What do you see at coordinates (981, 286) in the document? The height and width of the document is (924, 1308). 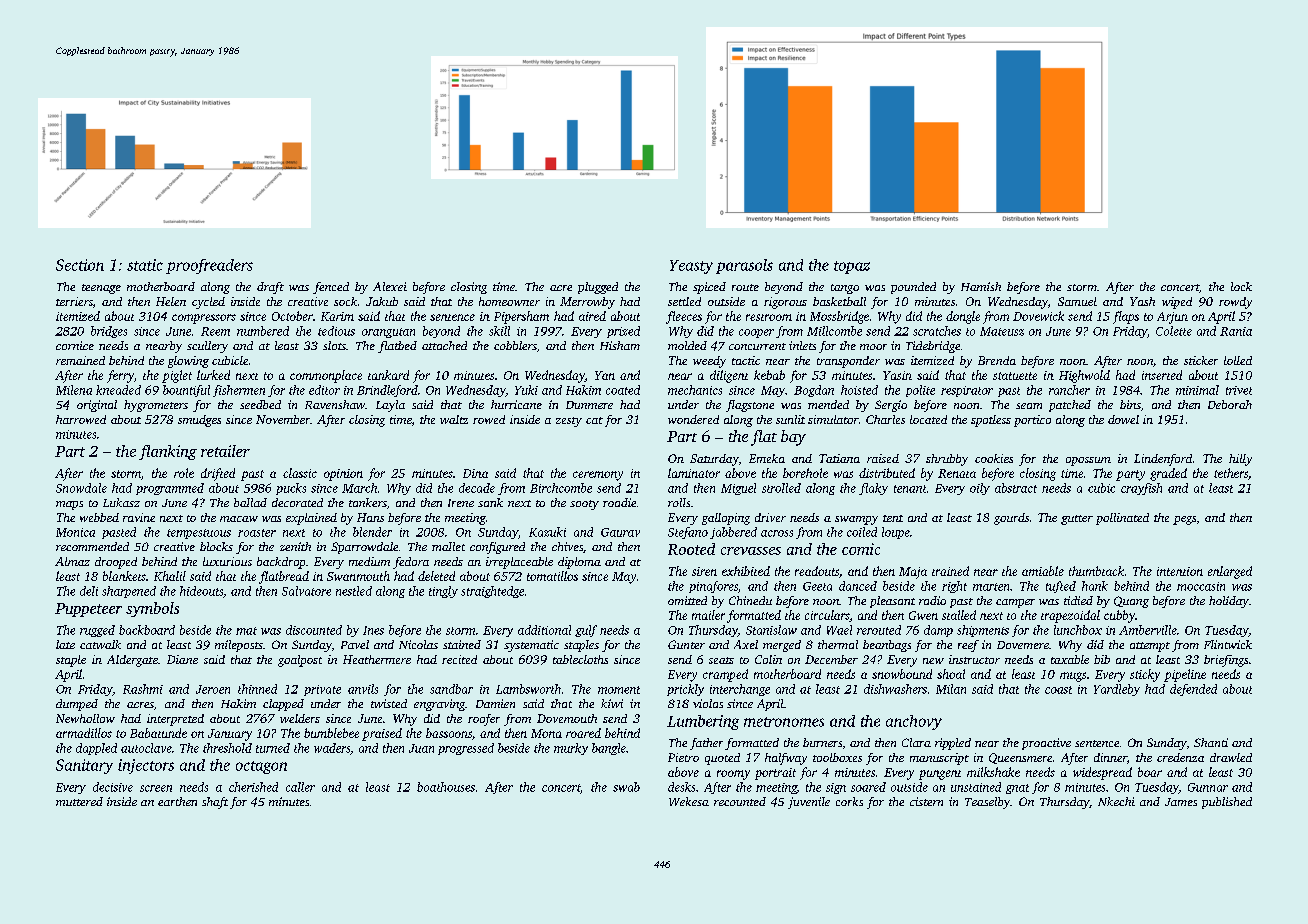 I see `Hamish` at bounding box center [981, 286].
